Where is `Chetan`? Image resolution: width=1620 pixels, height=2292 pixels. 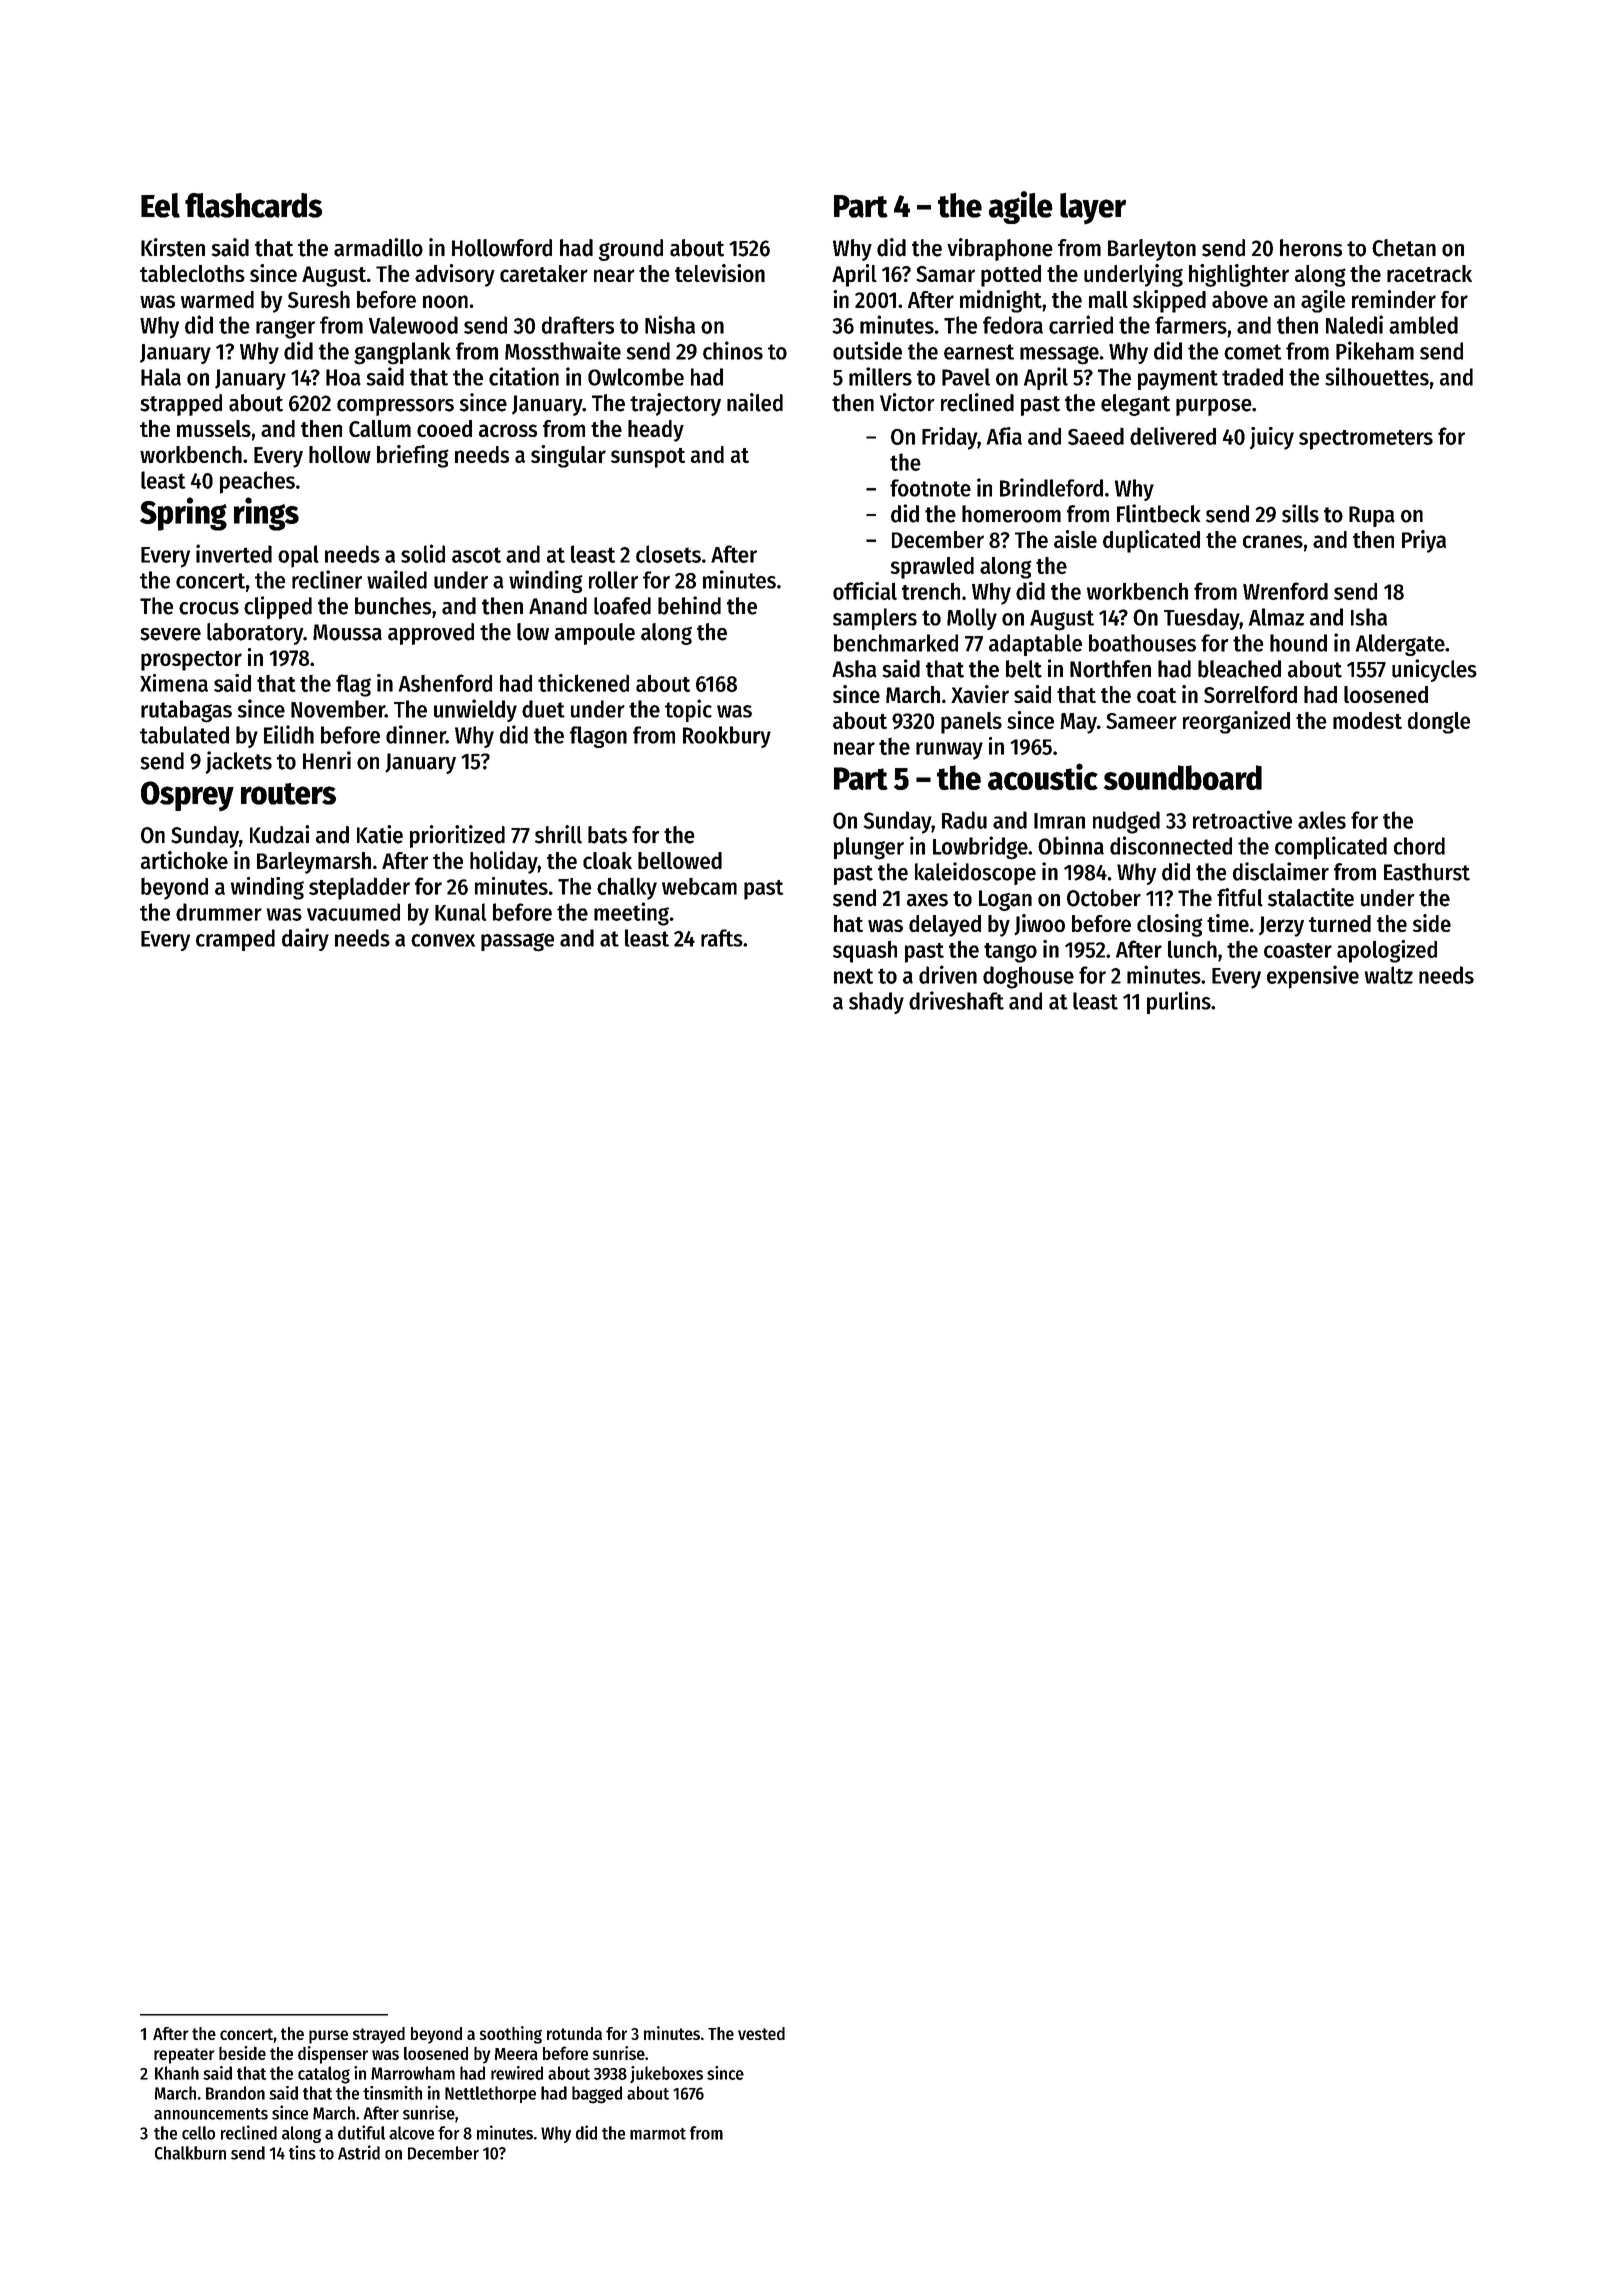
Chetan is located at coordinates (1404, 248).
